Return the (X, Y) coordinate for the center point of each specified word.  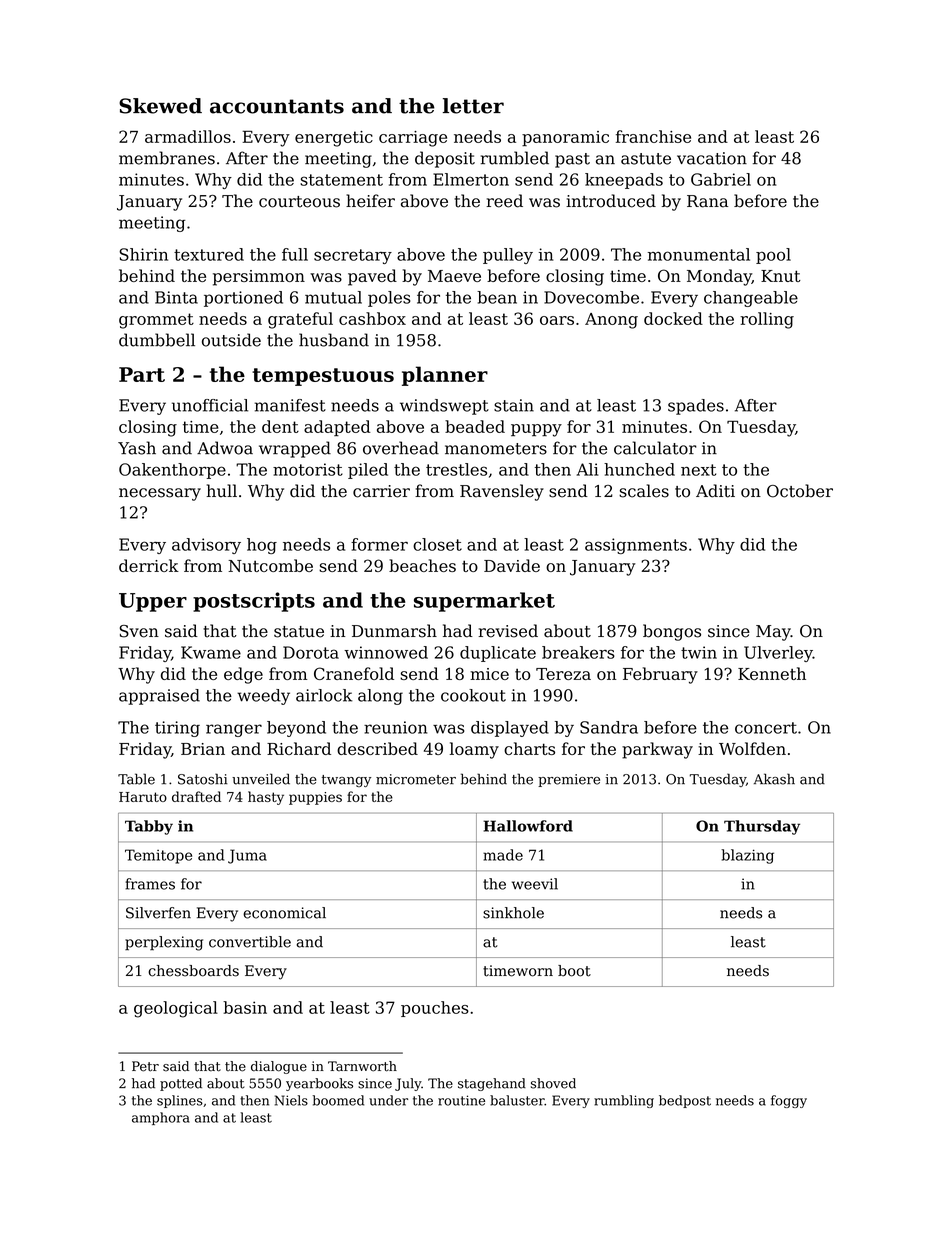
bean (497, 297)
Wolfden (752, 748)
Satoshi (203, 779)
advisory (206, 546)
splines (180, 1101)
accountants (277, 106)
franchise (653, 136)
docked (673, 318)
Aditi (715, 491)
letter (473, 106)
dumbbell (157, 340)
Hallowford (528, 826)
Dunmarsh (394, 631)
